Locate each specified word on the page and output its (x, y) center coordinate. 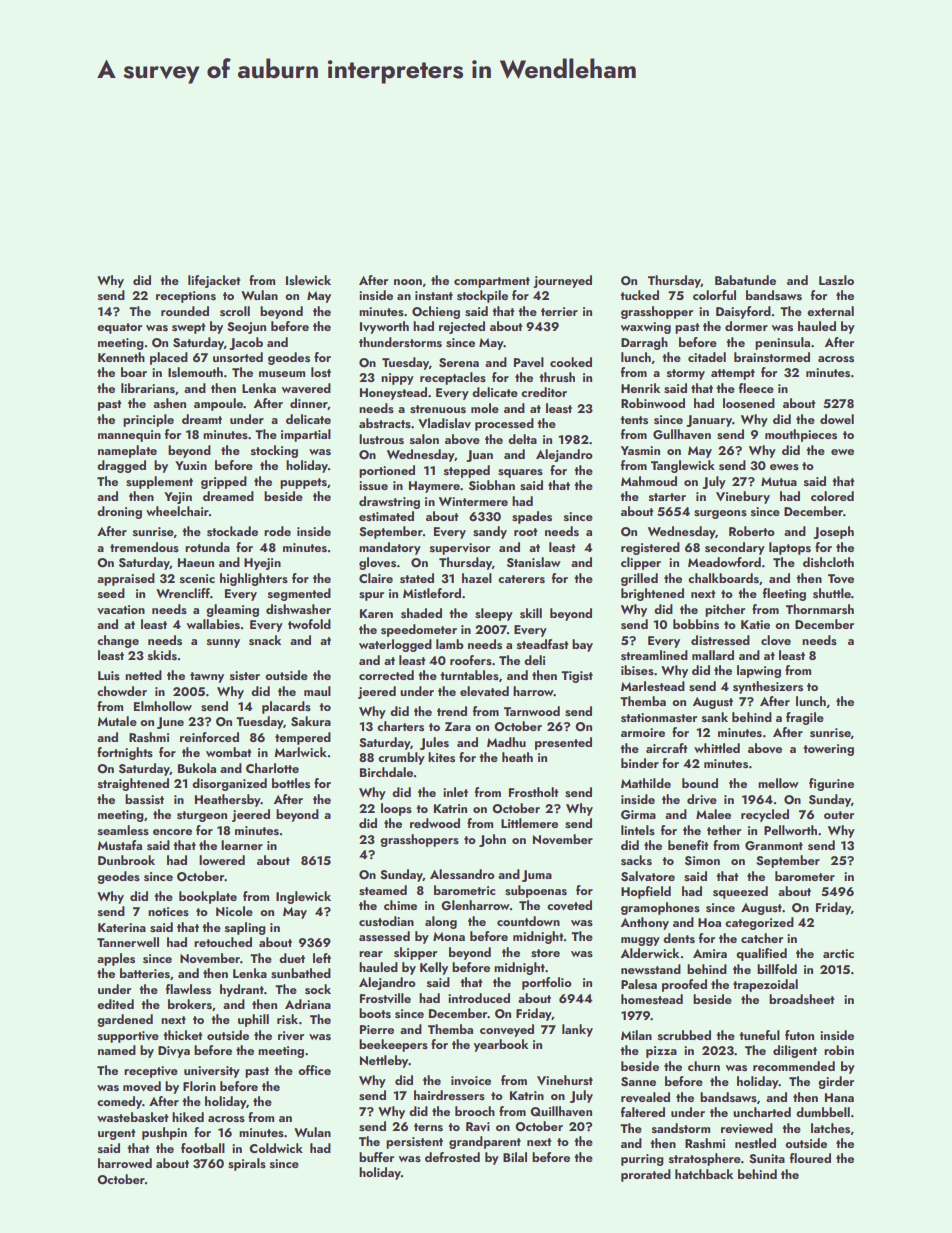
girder (836, 1082)
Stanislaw (534, 562)
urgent (116, 1134)
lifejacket (214, 281)
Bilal (515, 1157)
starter (667, 497)
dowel (837, 419)
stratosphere (705, 1159)
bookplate (208, 897)
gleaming (232, 610)
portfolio (547, 983)
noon (408, 282)
